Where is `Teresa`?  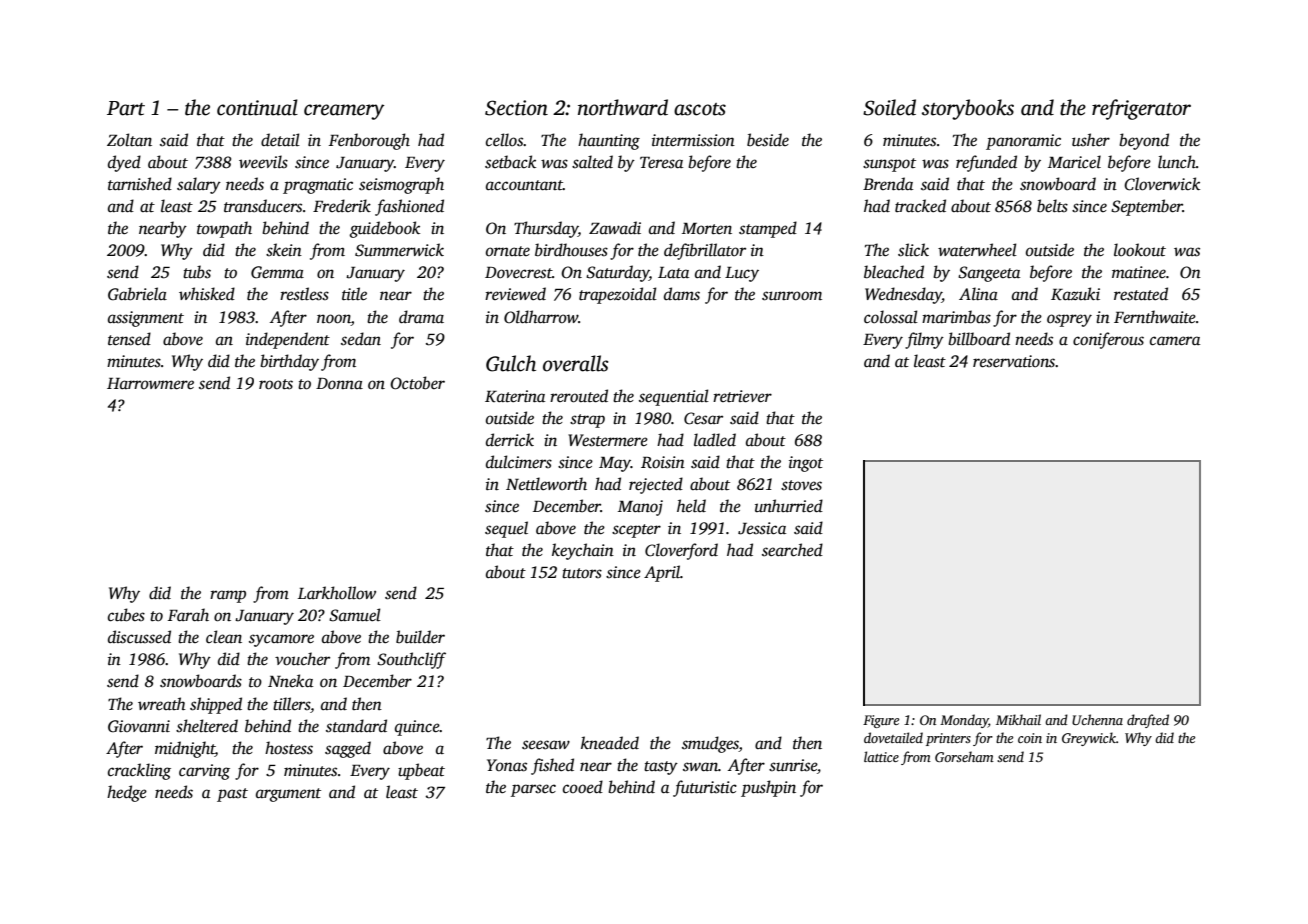
Teresa is located at coordinates (661, 163).
